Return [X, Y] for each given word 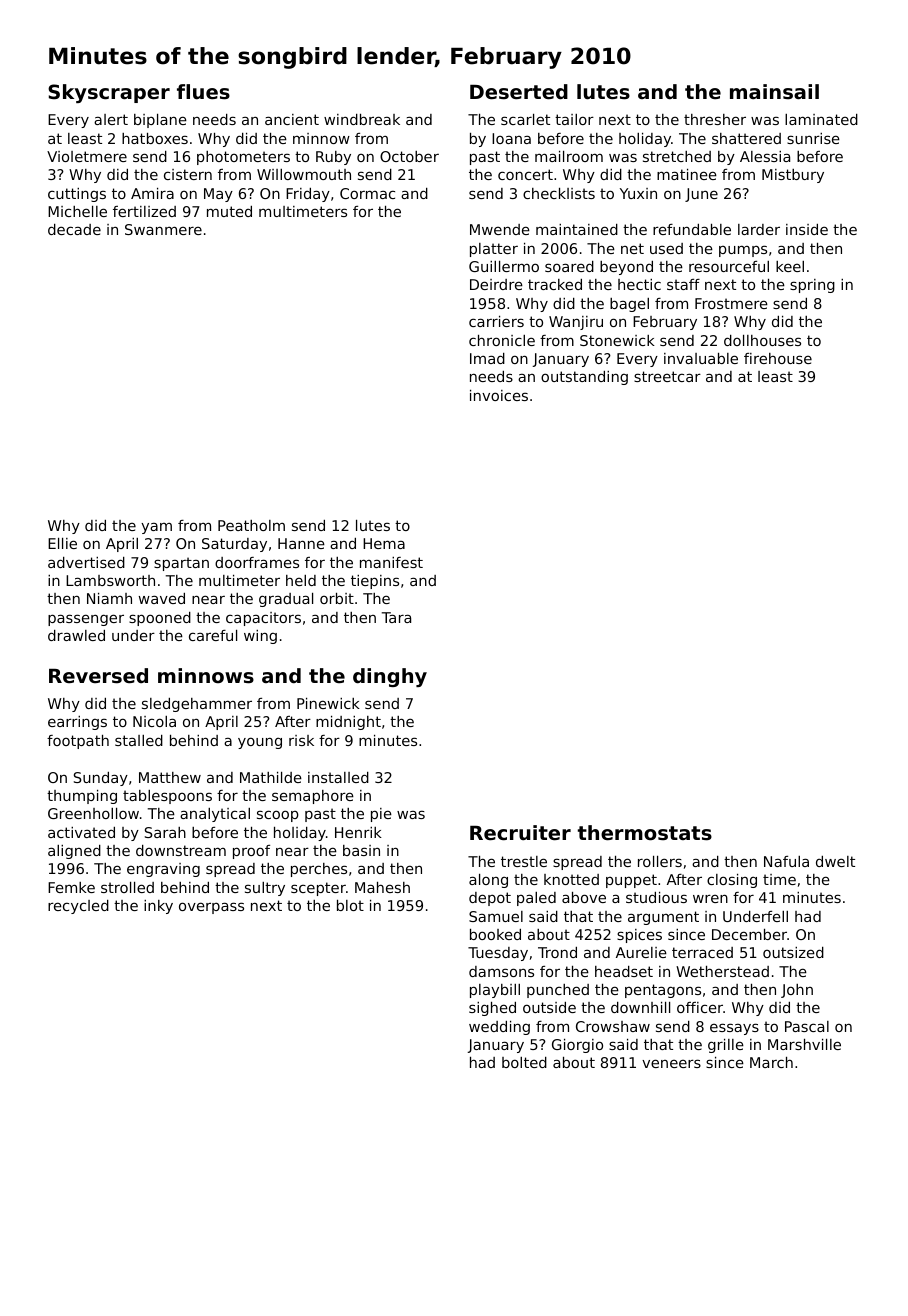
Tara [396, 617]
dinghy [390, 677]
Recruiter [520, 833]
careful [213, 635]
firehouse [778, 358]
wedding [499, 1028]
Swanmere [163, 229]
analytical [215, 815]
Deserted [519, 92]
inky [158, 907]
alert [111, 119]
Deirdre [496, 284]
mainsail [774, 92]
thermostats [645, 833]
